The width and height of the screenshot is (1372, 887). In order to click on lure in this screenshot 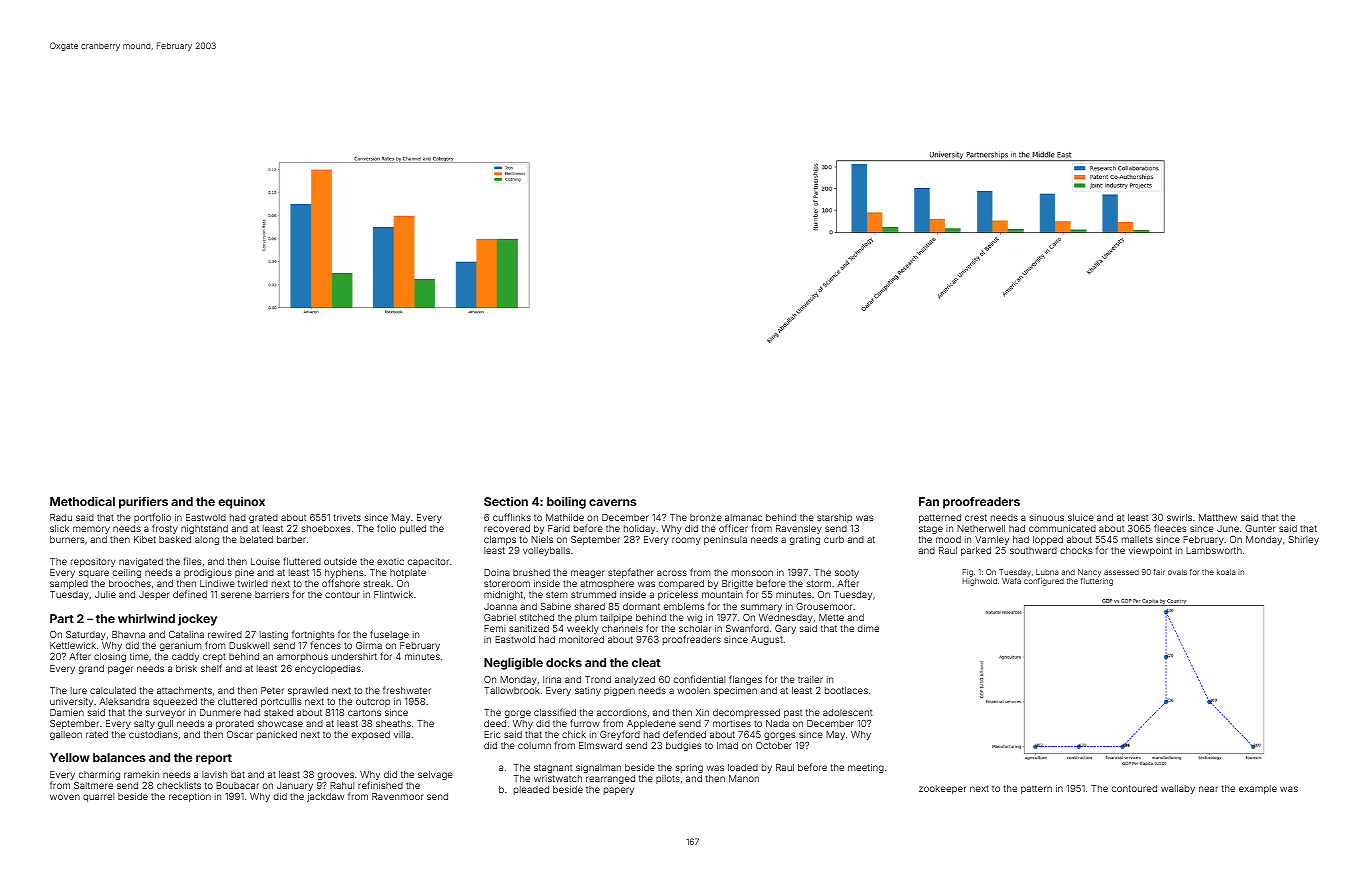, I will do `click(79, 690)`.
